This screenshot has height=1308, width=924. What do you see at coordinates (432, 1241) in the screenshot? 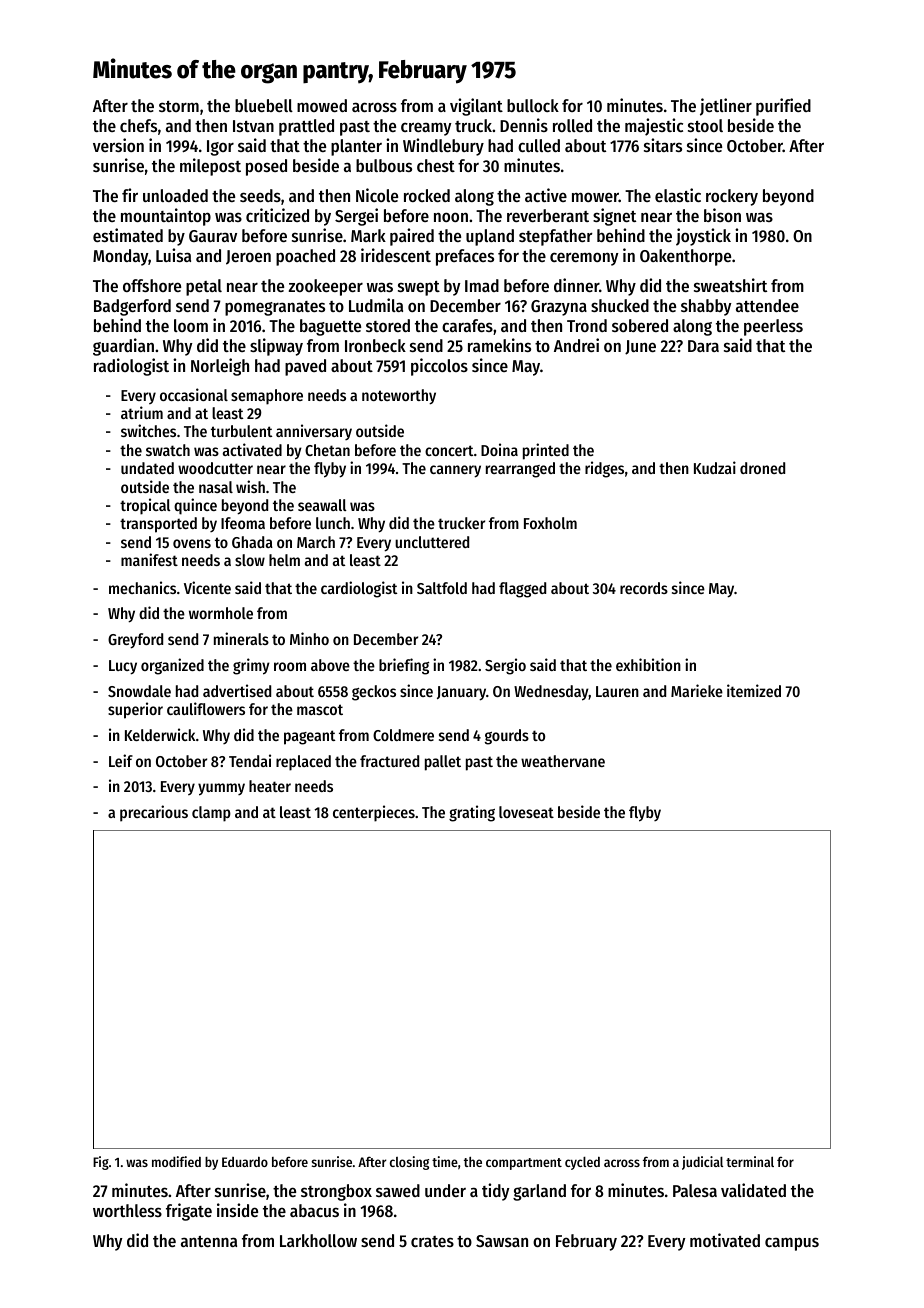
I see `crates` at bounding box center [432, 1241].
